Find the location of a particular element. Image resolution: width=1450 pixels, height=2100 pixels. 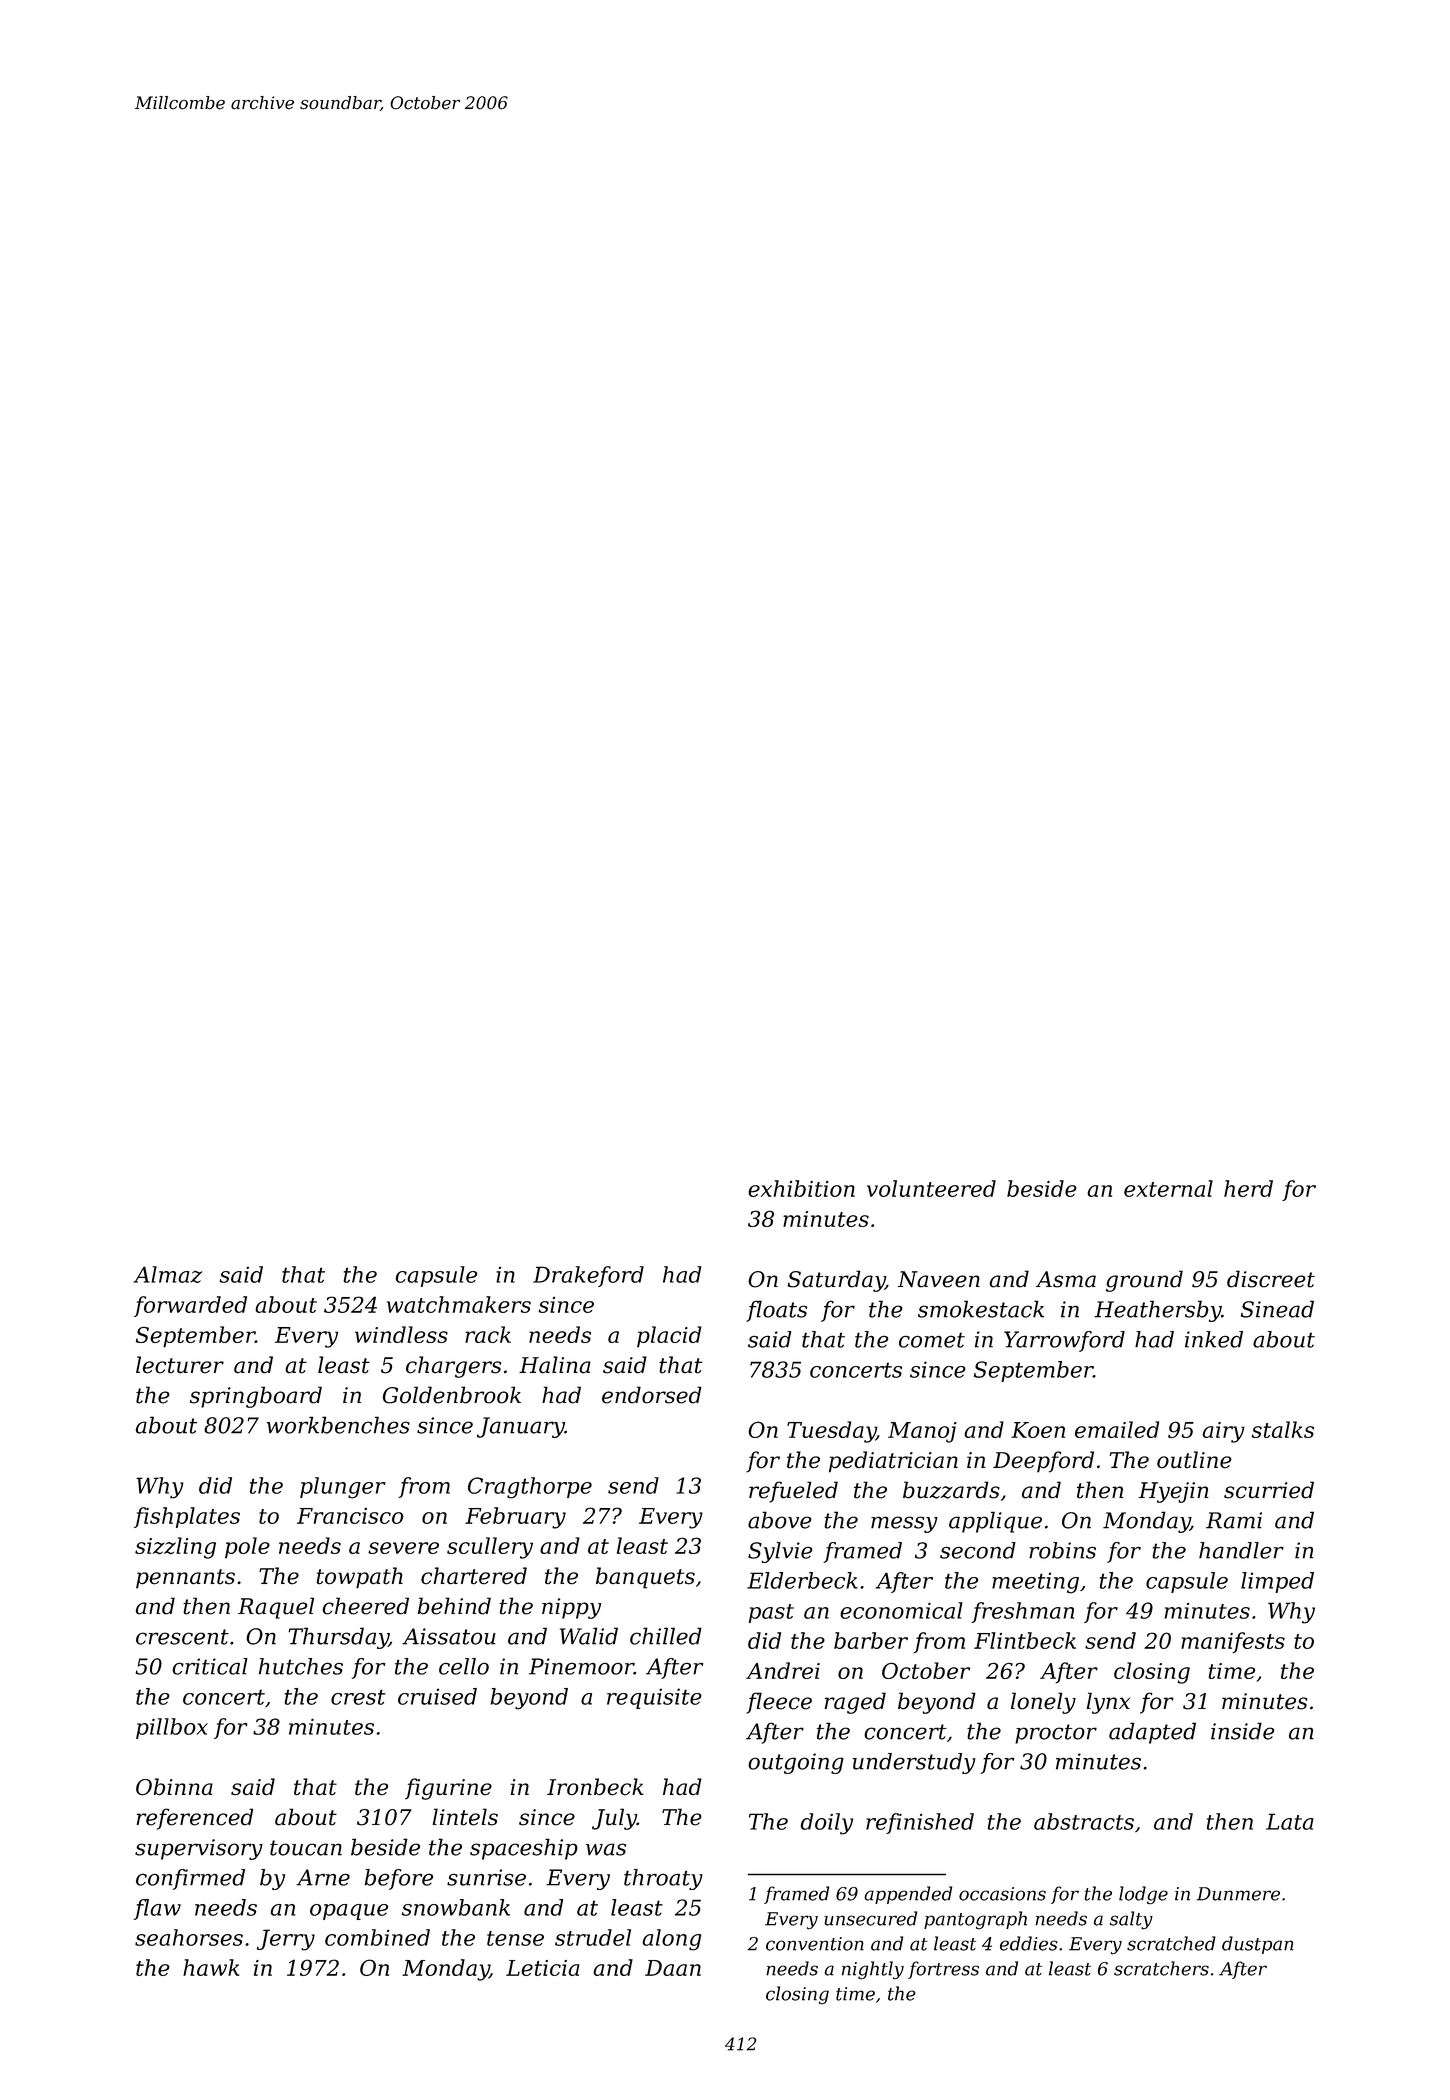

Ironbeck is located at coordinates (595, 1787).
